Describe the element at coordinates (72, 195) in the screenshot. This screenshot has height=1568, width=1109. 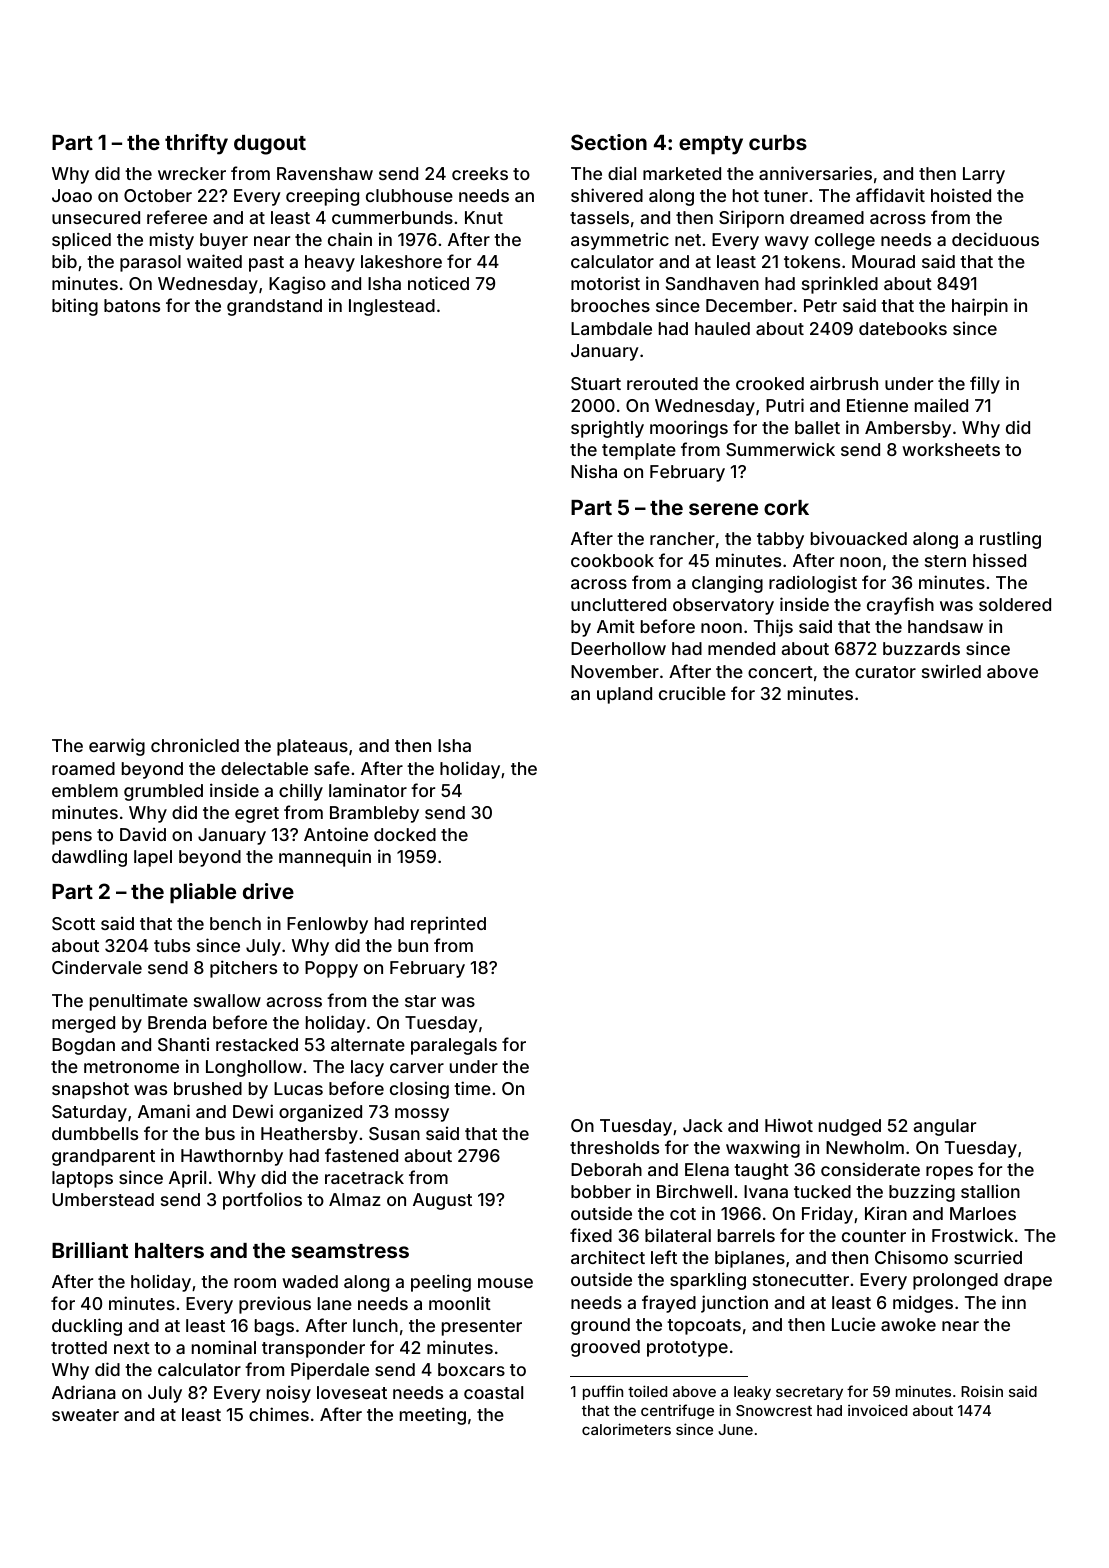
I see `Joao` at that location.
